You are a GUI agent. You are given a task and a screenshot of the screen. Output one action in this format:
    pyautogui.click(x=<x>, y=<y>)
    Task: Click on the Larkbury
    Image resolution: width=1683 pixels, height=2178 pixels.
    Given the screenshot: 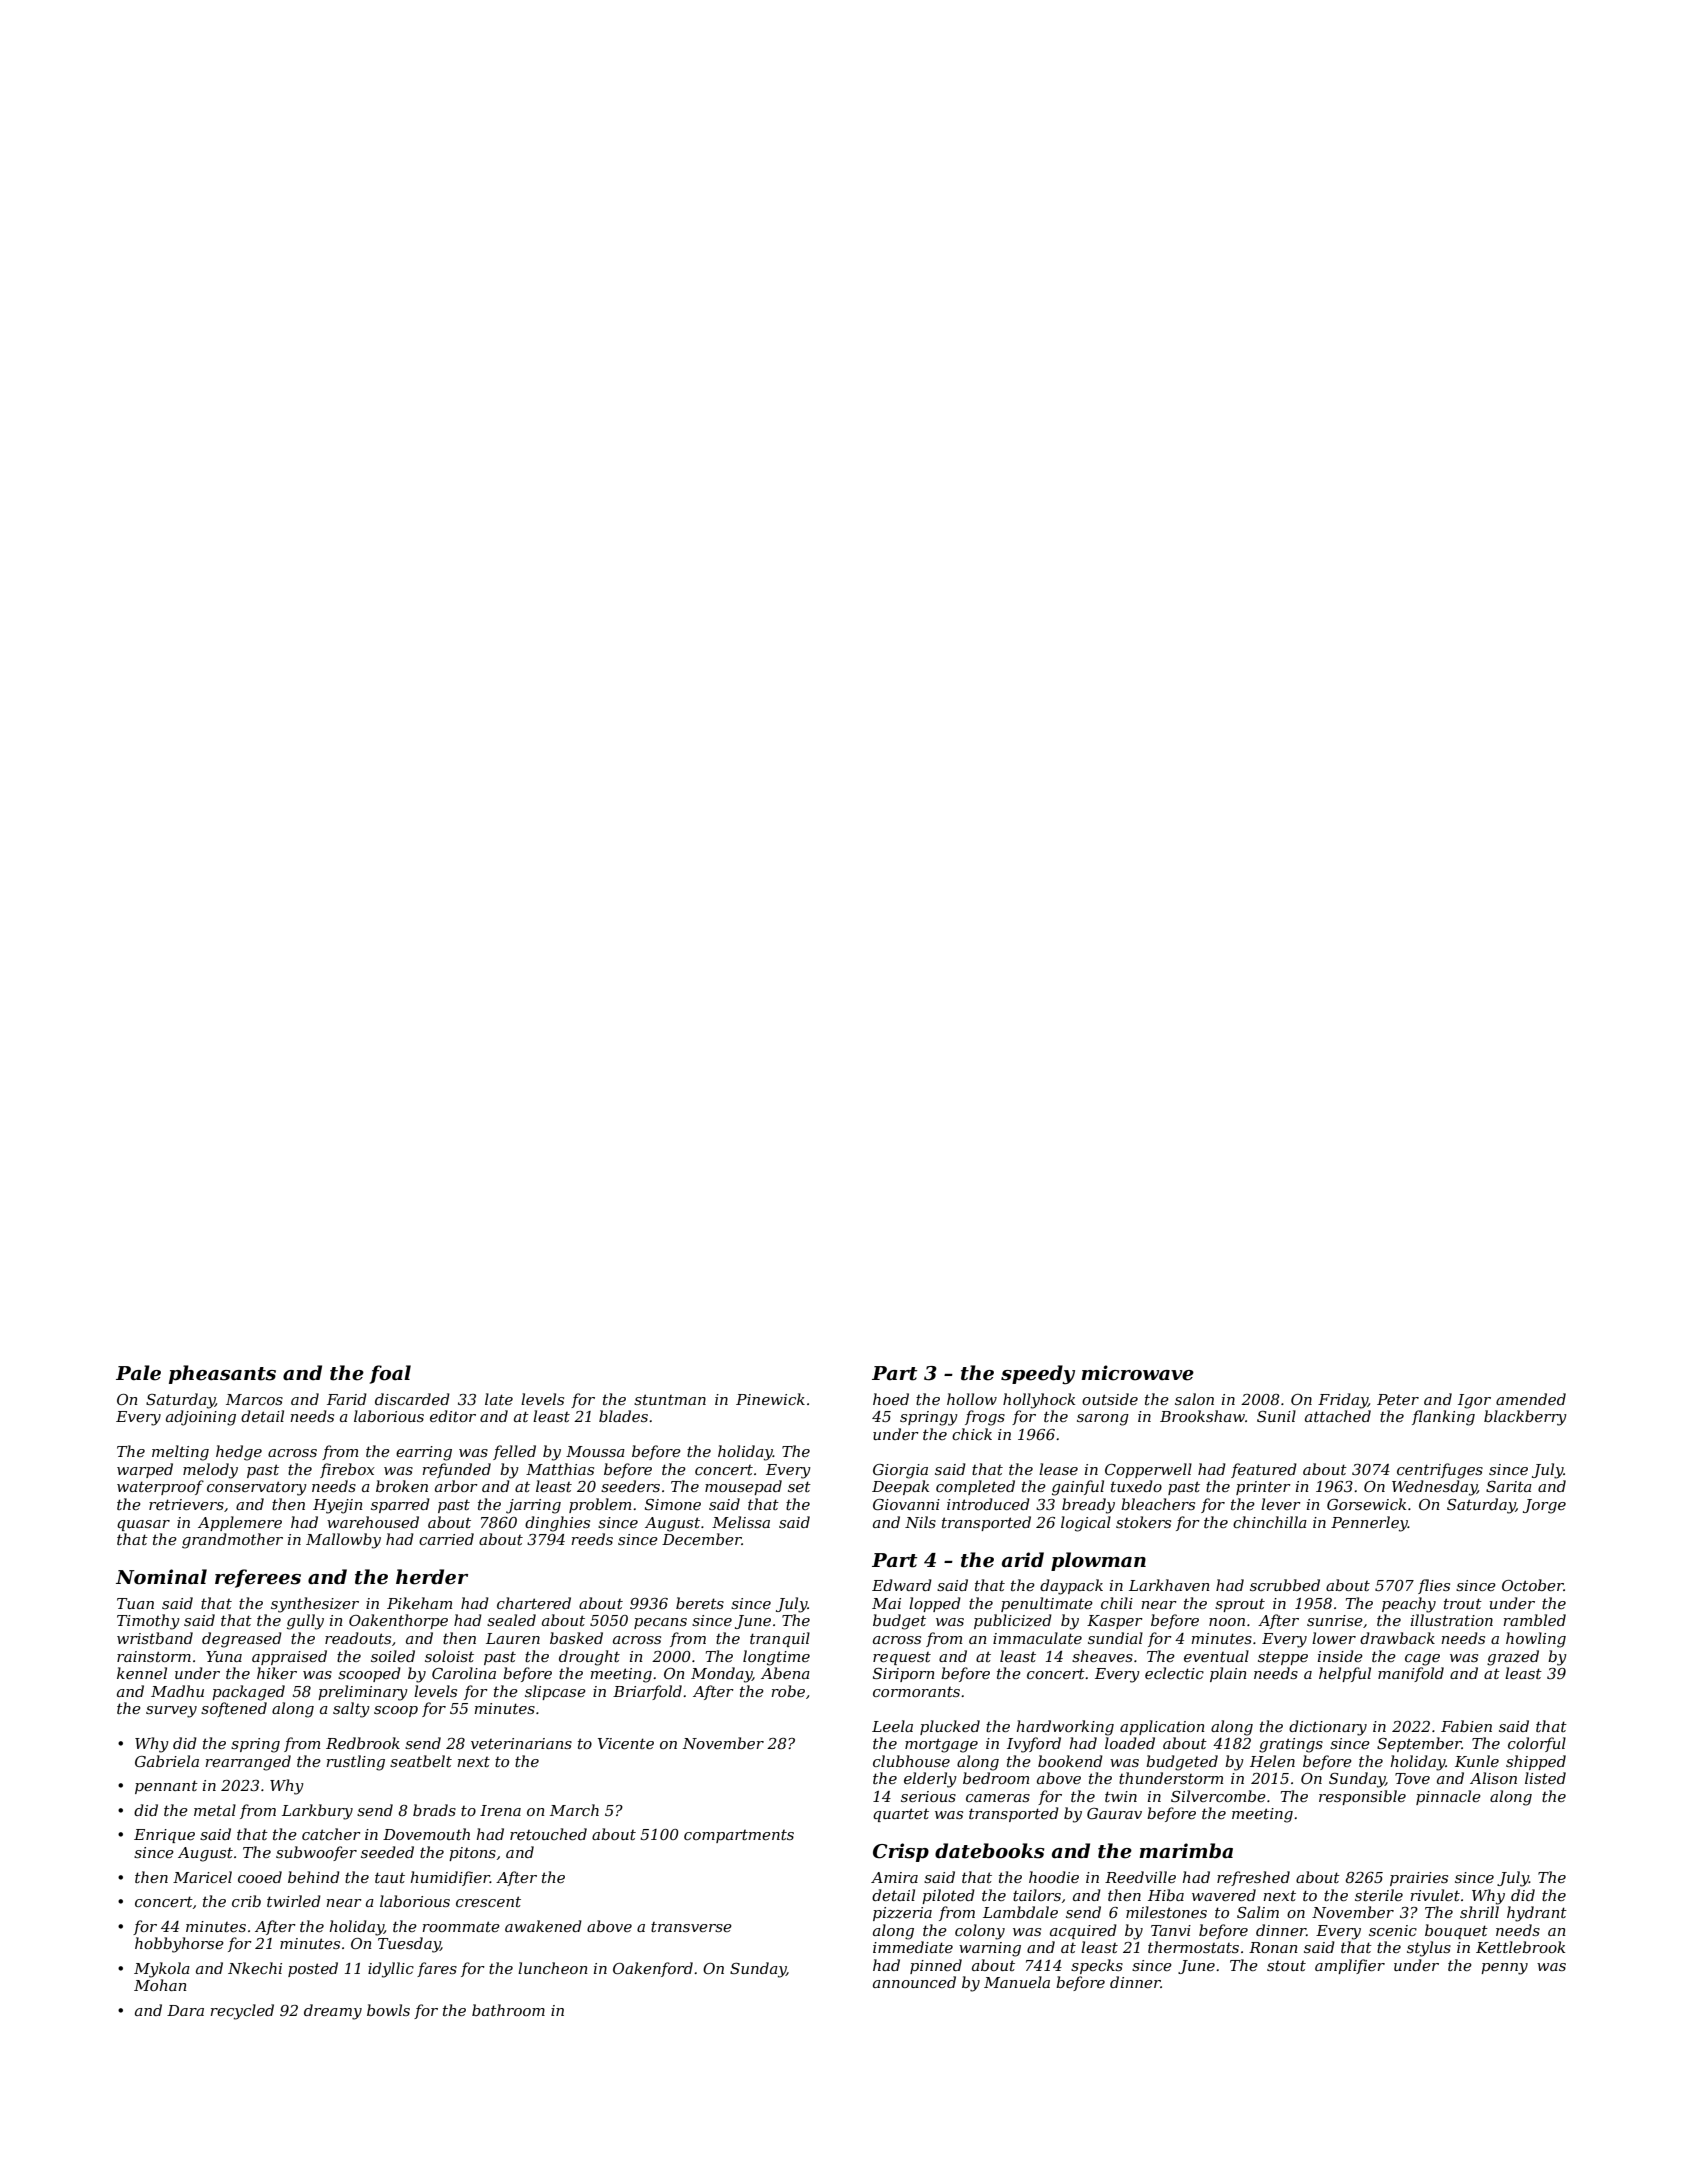 What is the action you would take?
    pyautogui.click(x=317, y=1812)
